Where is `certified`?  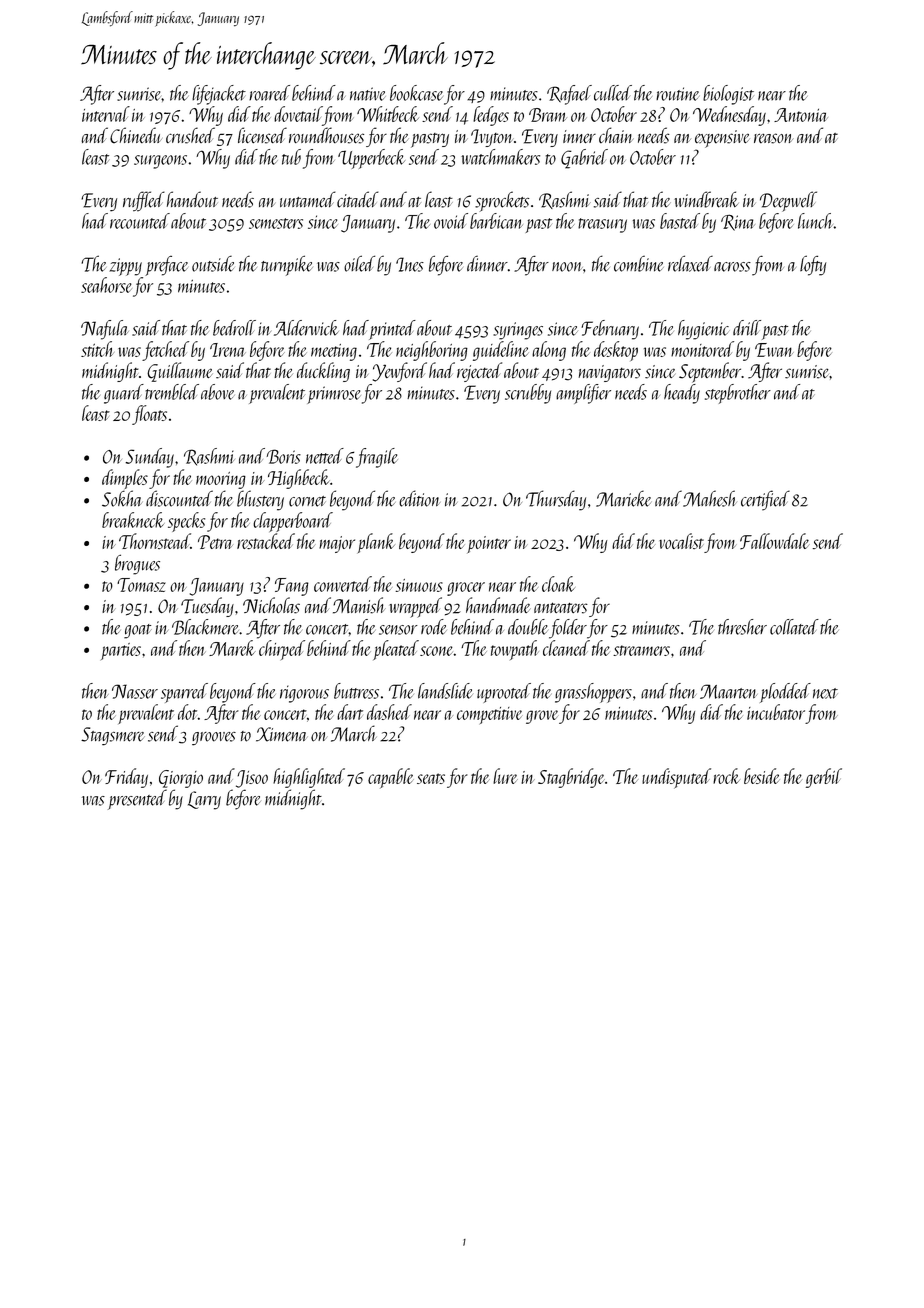
certified is located at coordinates (765, 500).
